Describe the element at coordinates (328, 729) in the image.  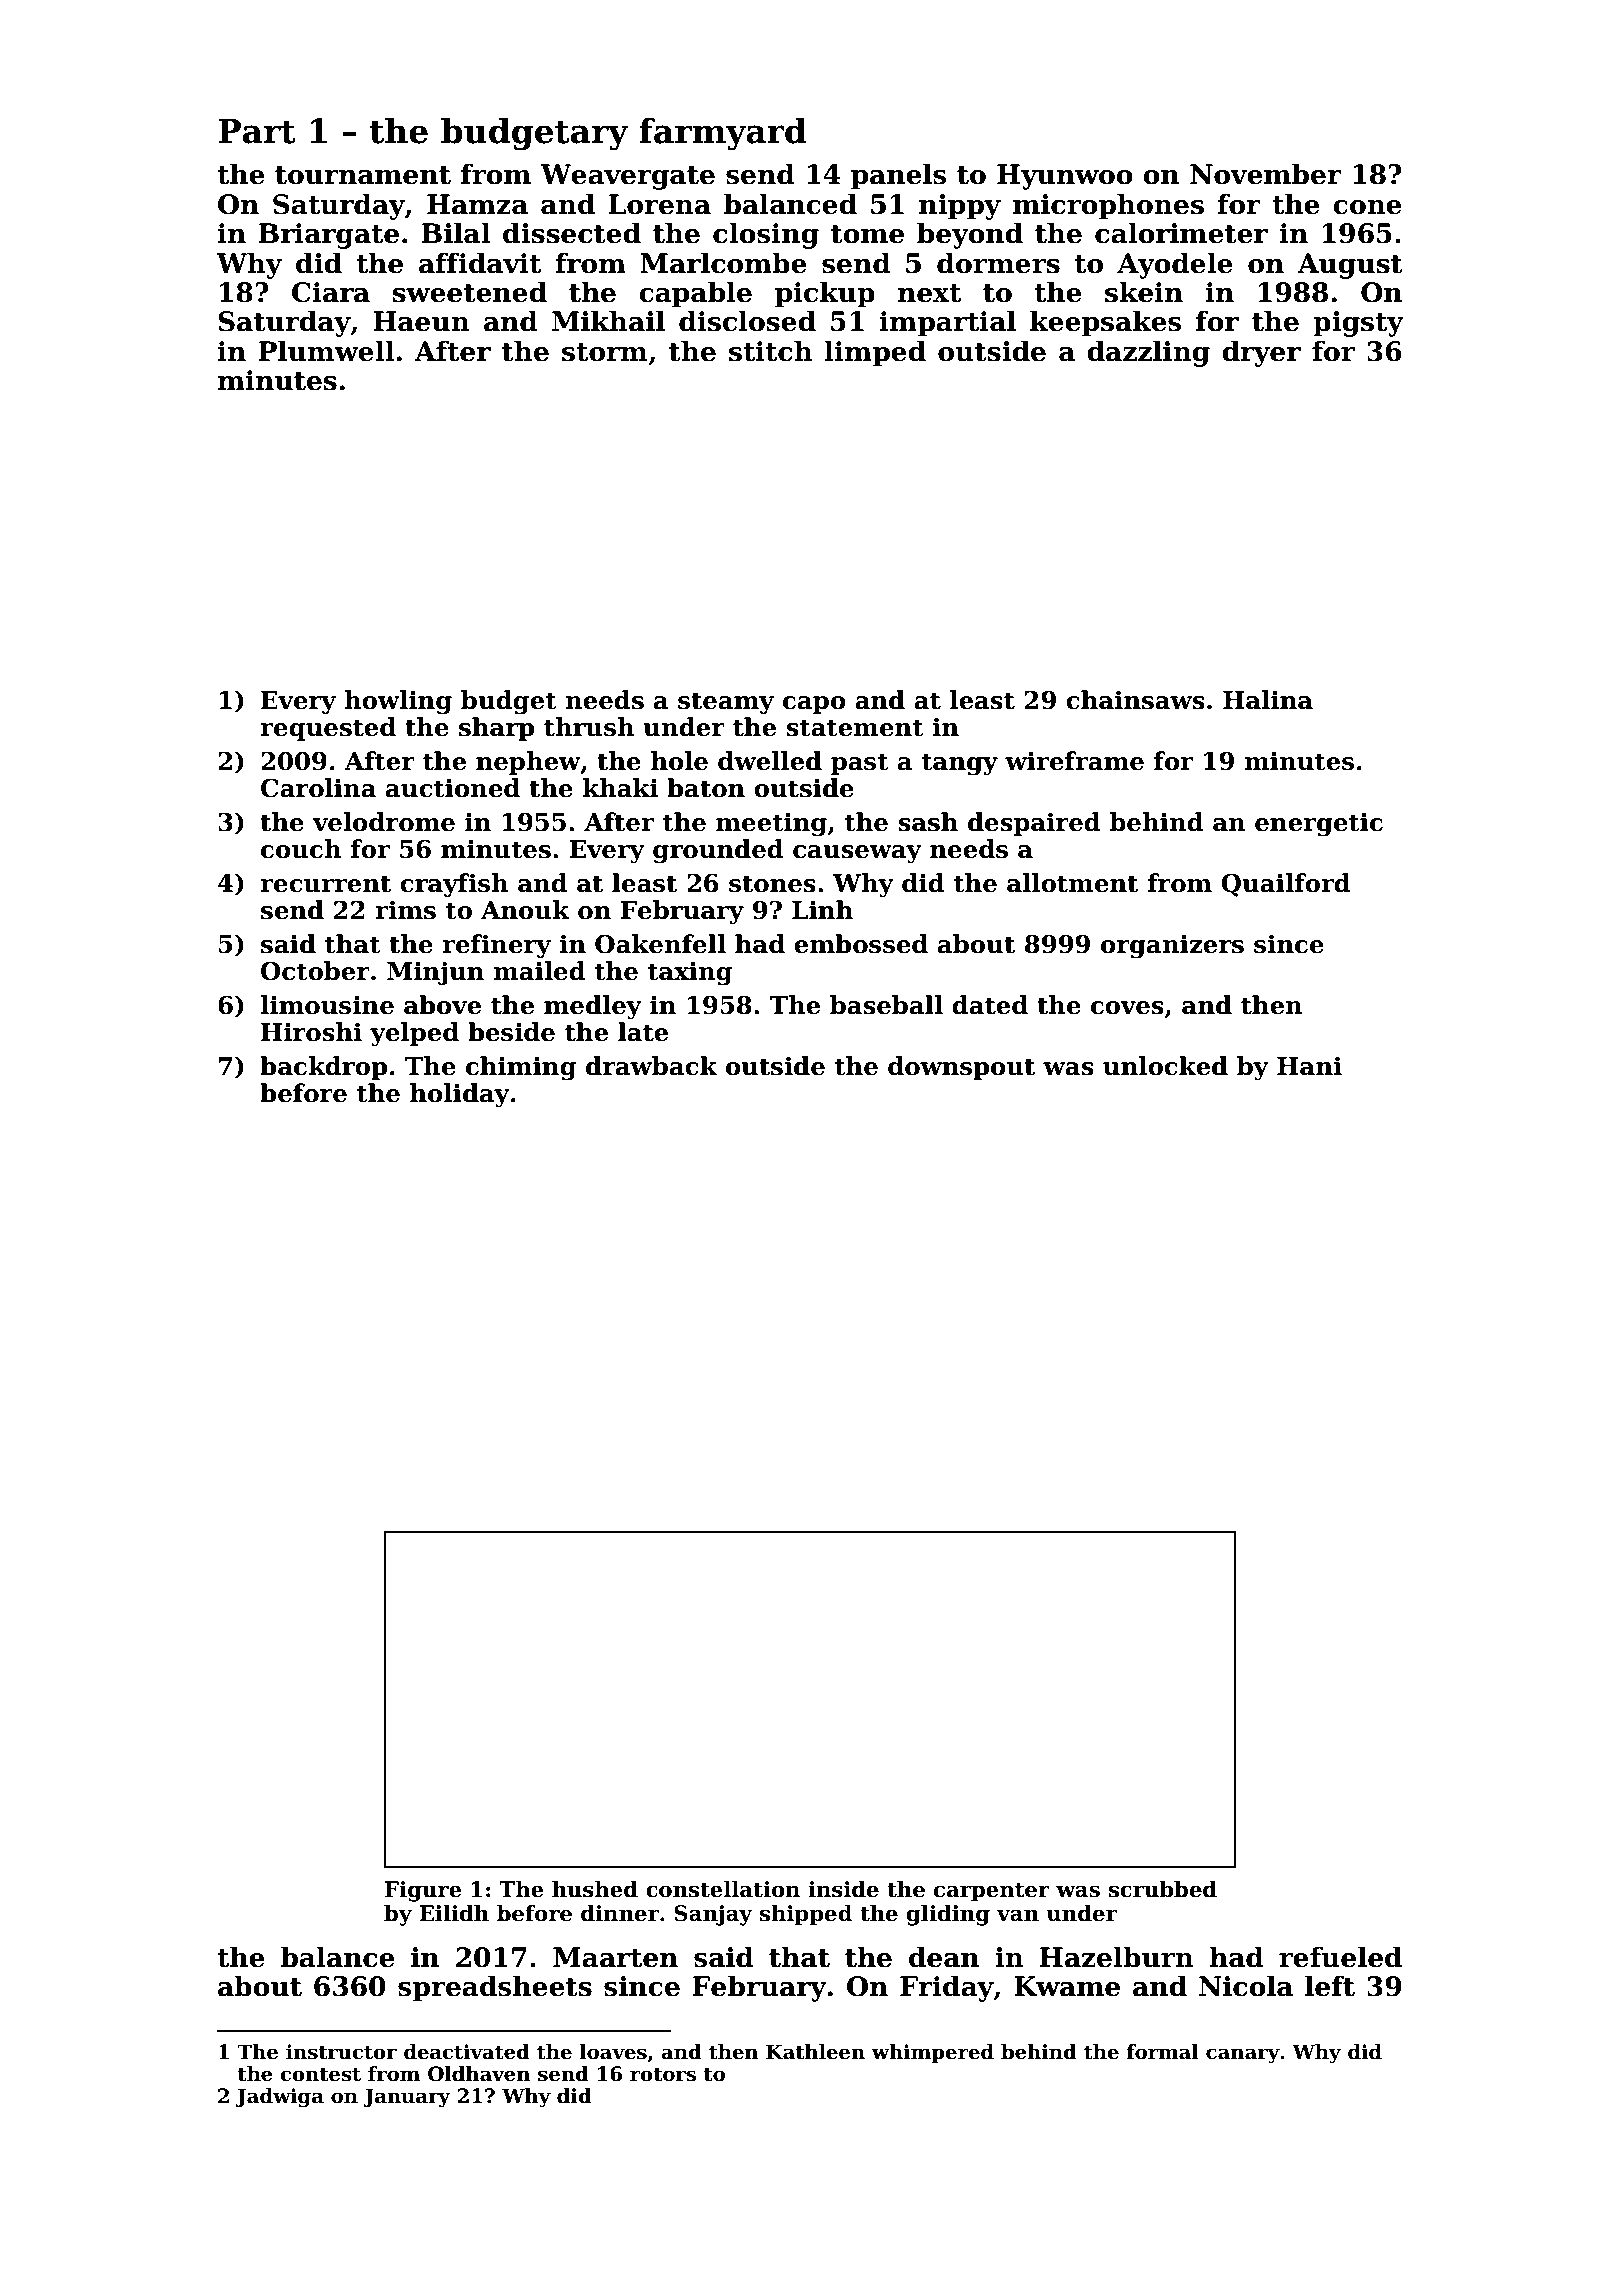
I see `requested` at that location.
